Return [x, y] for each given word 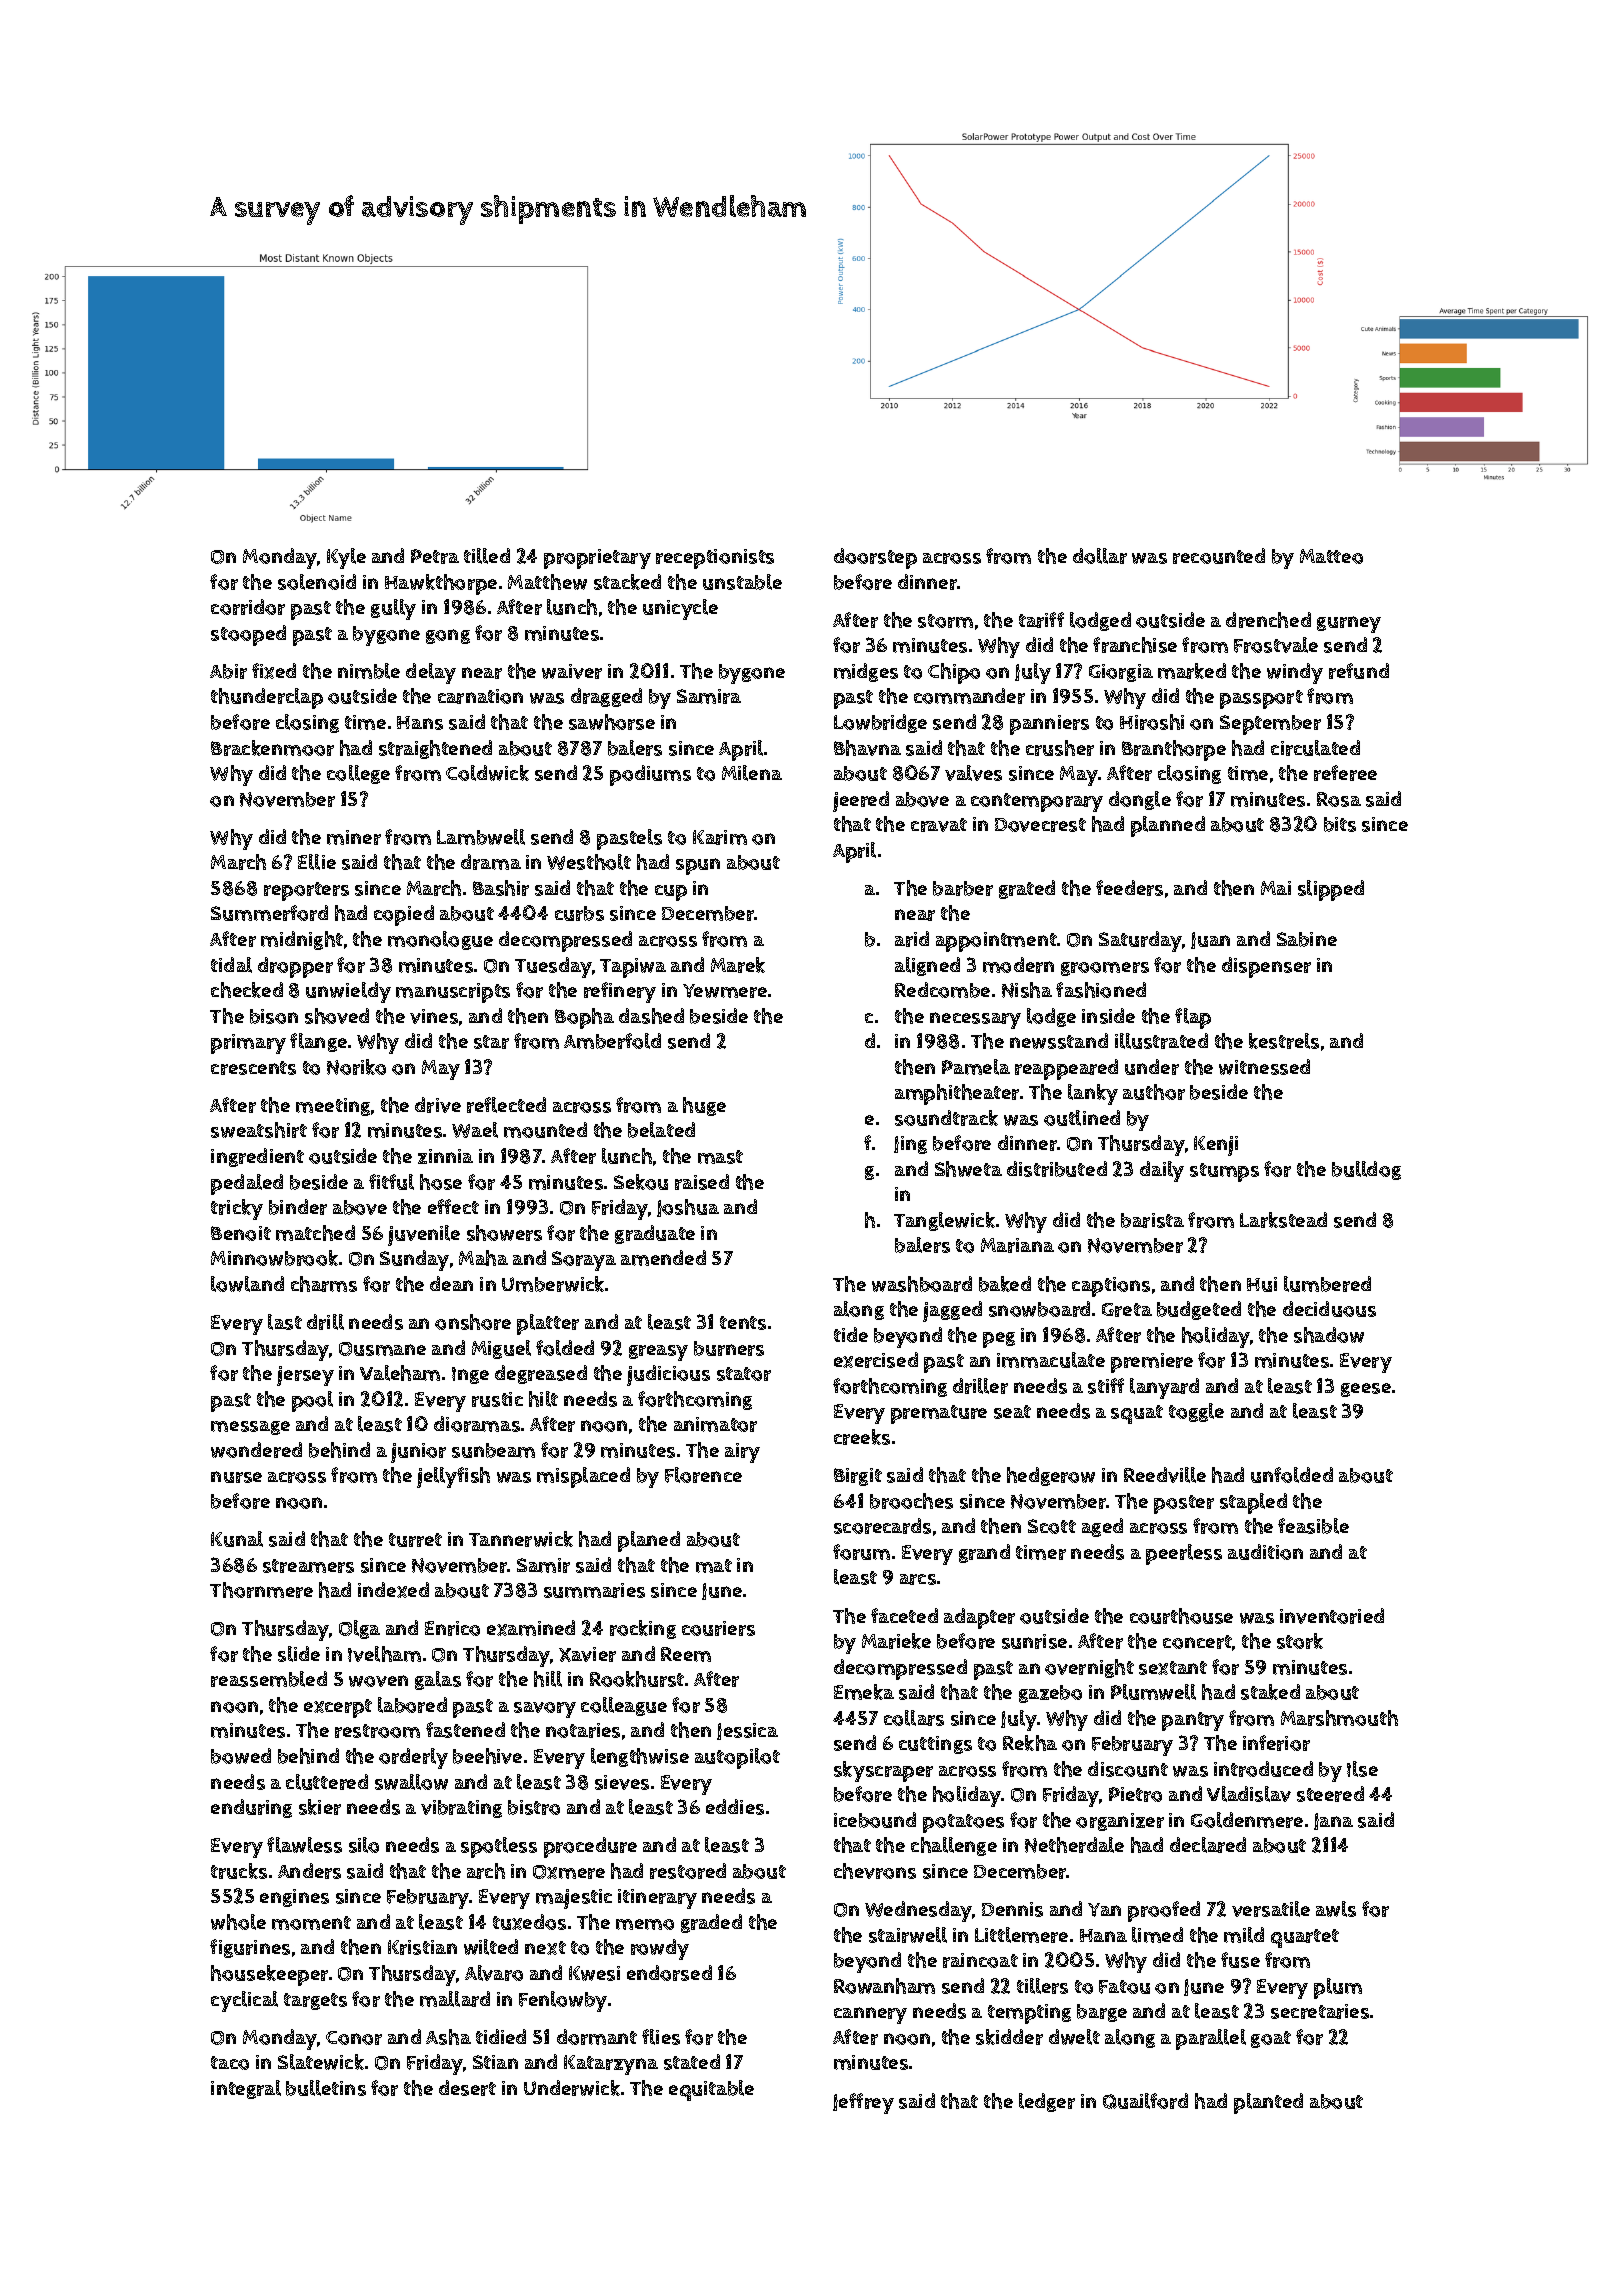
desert [467, 2088]
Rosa [1339, 799]
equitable [711, 2090]
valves [973, 773]
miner [354, 837]
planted [1268, 2103]
